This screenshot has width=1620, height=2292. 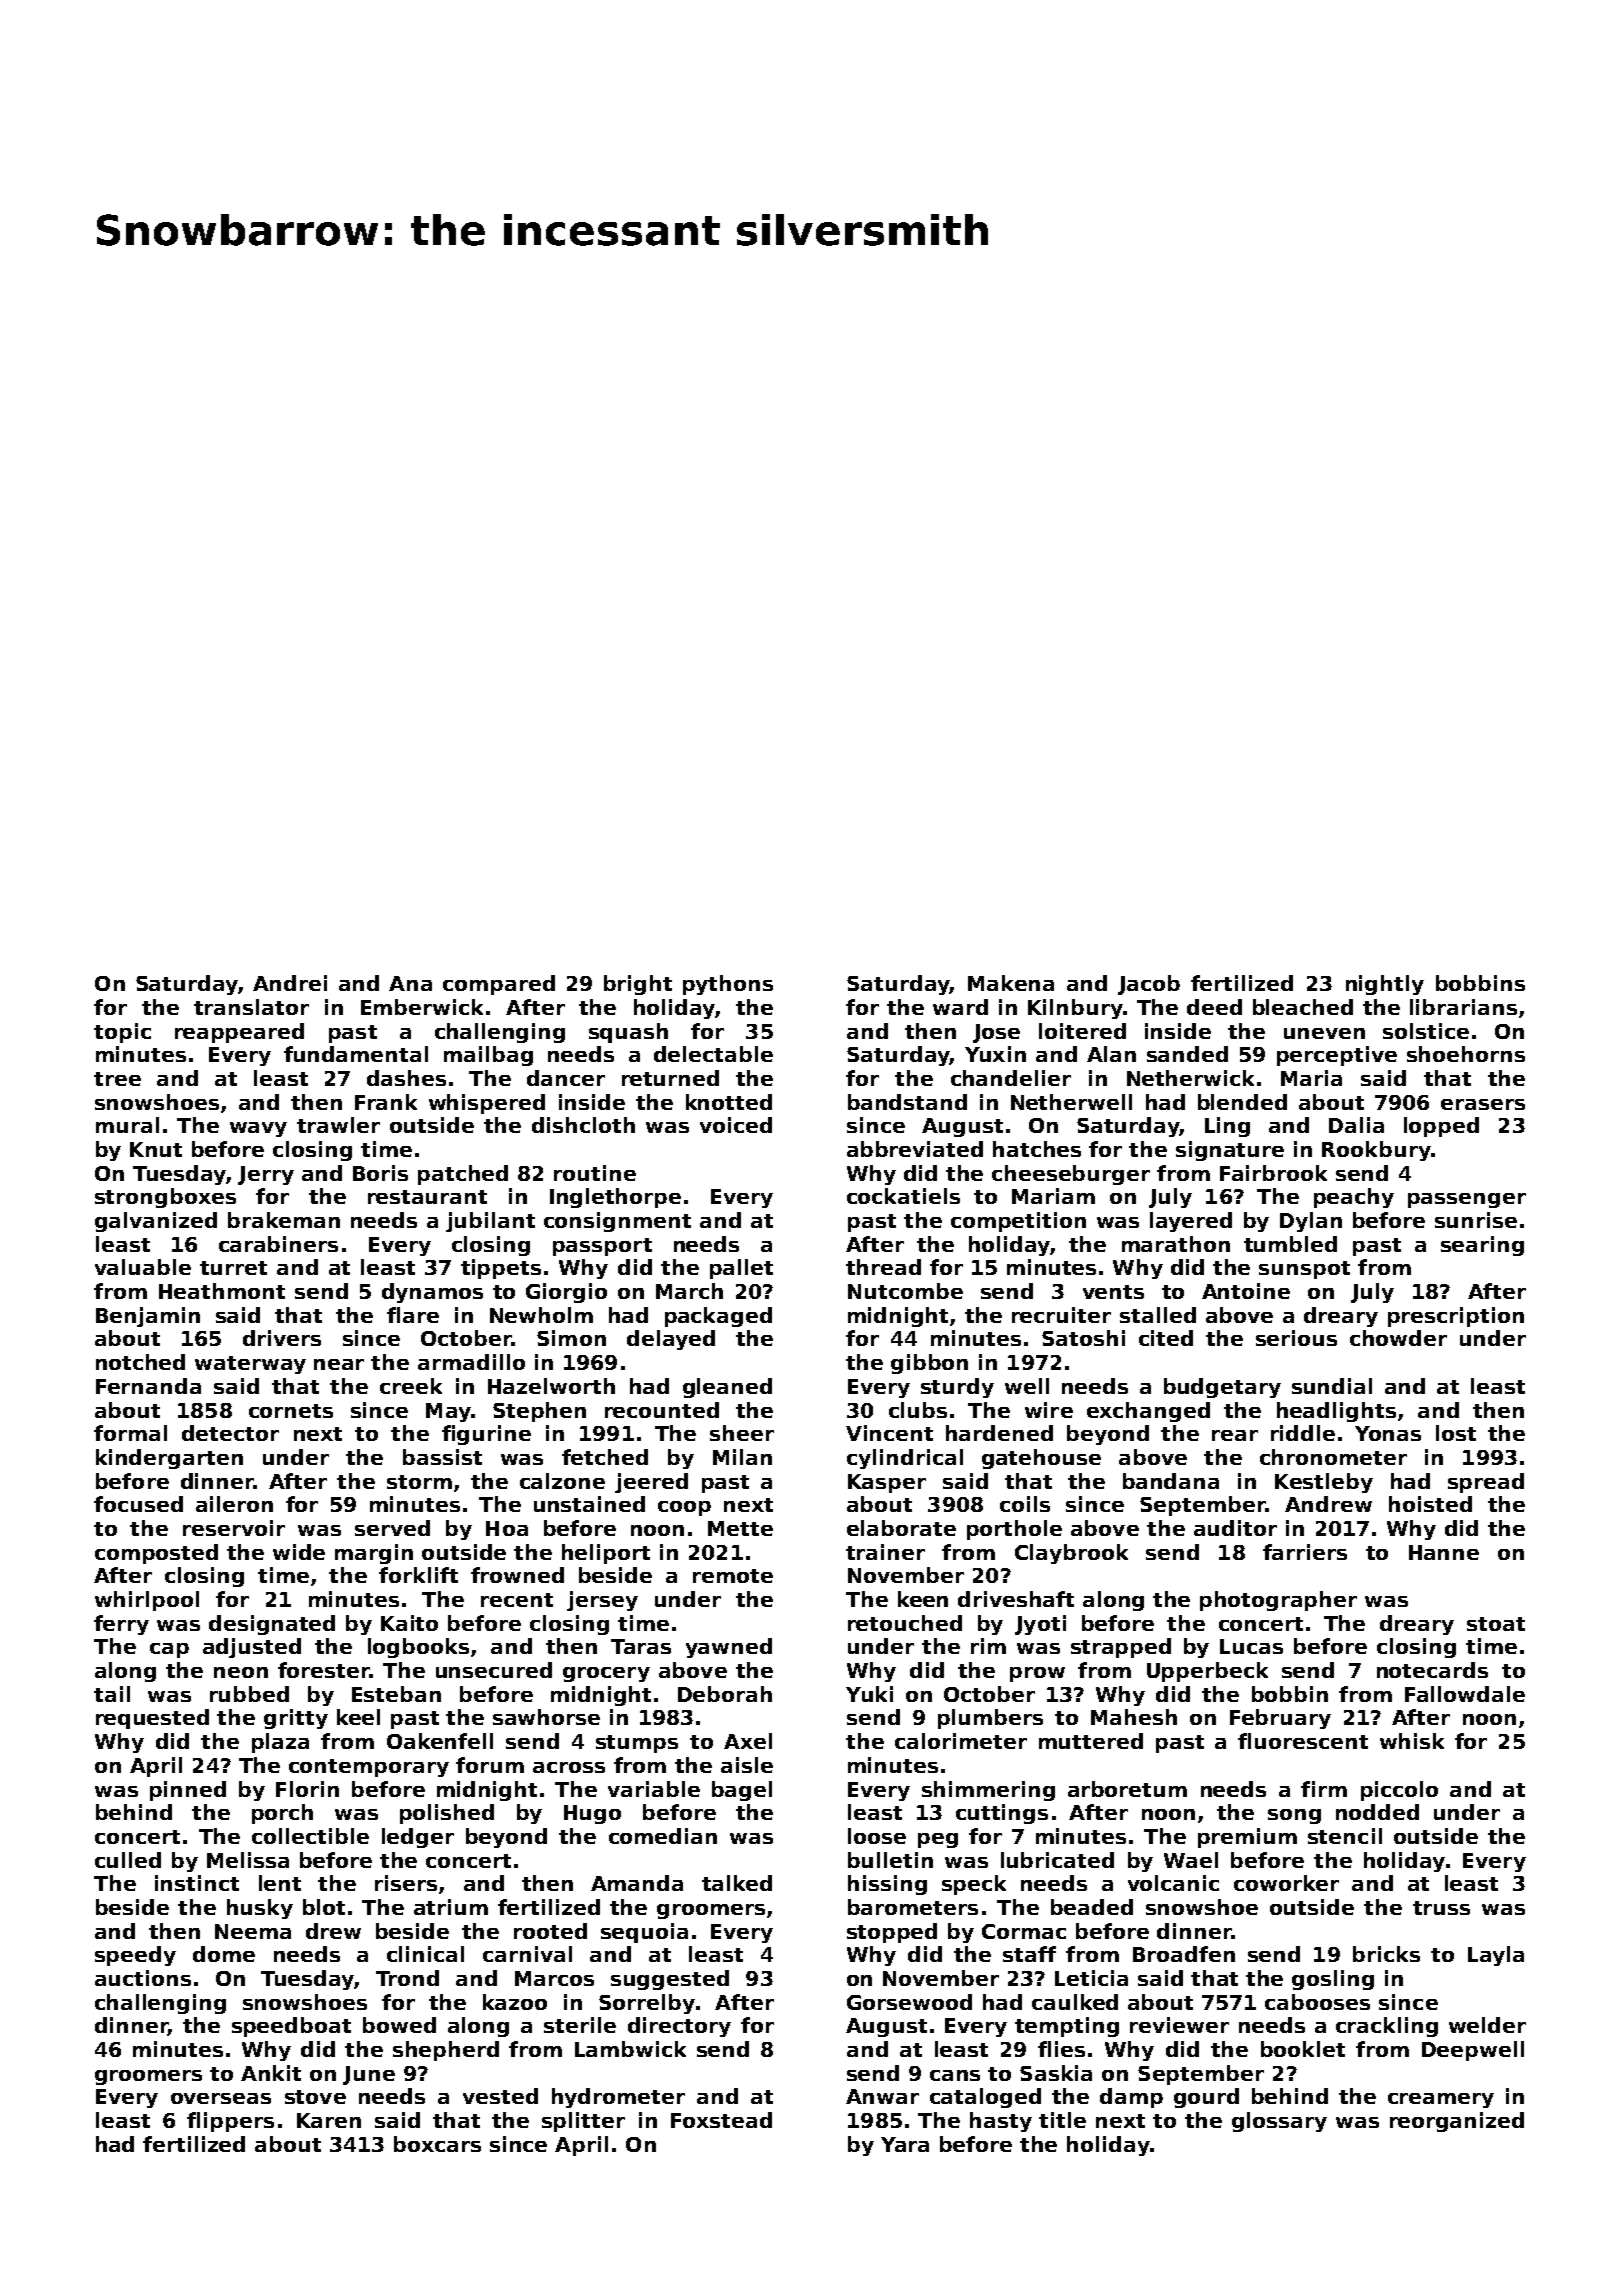 I want to click on notched, so click(x=140, y=1362).
